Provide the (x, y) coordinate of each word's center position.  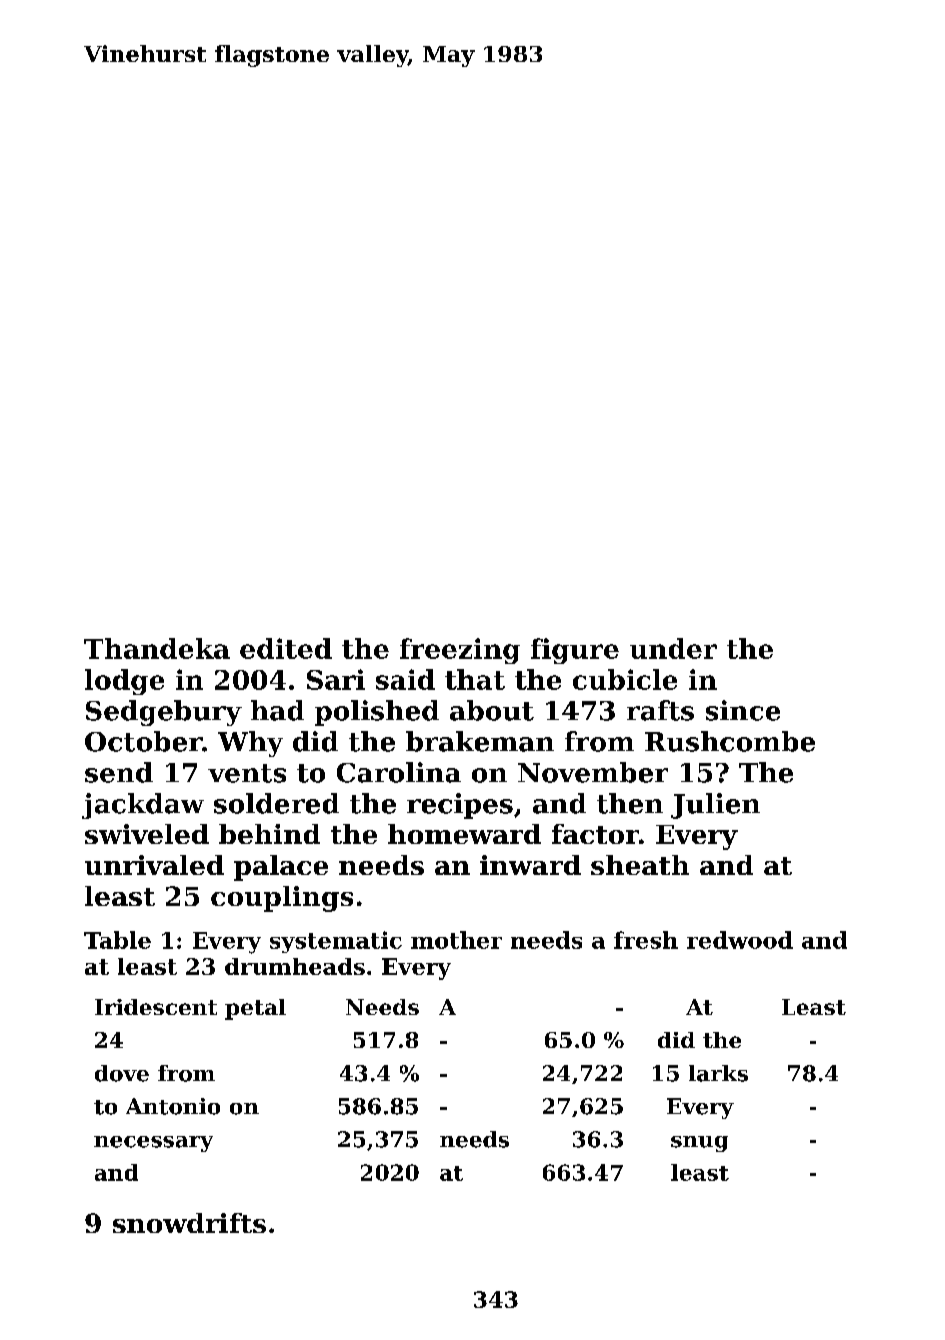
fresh (646, 940)
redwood (740, 940)
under (673, 648)
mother (456, 940)
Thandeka (157, 648)
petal (255, 1009)
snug (699, 1144)
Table (117, 940)
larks (718, 1073)
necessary (153, 1144)
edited (286, 648)
